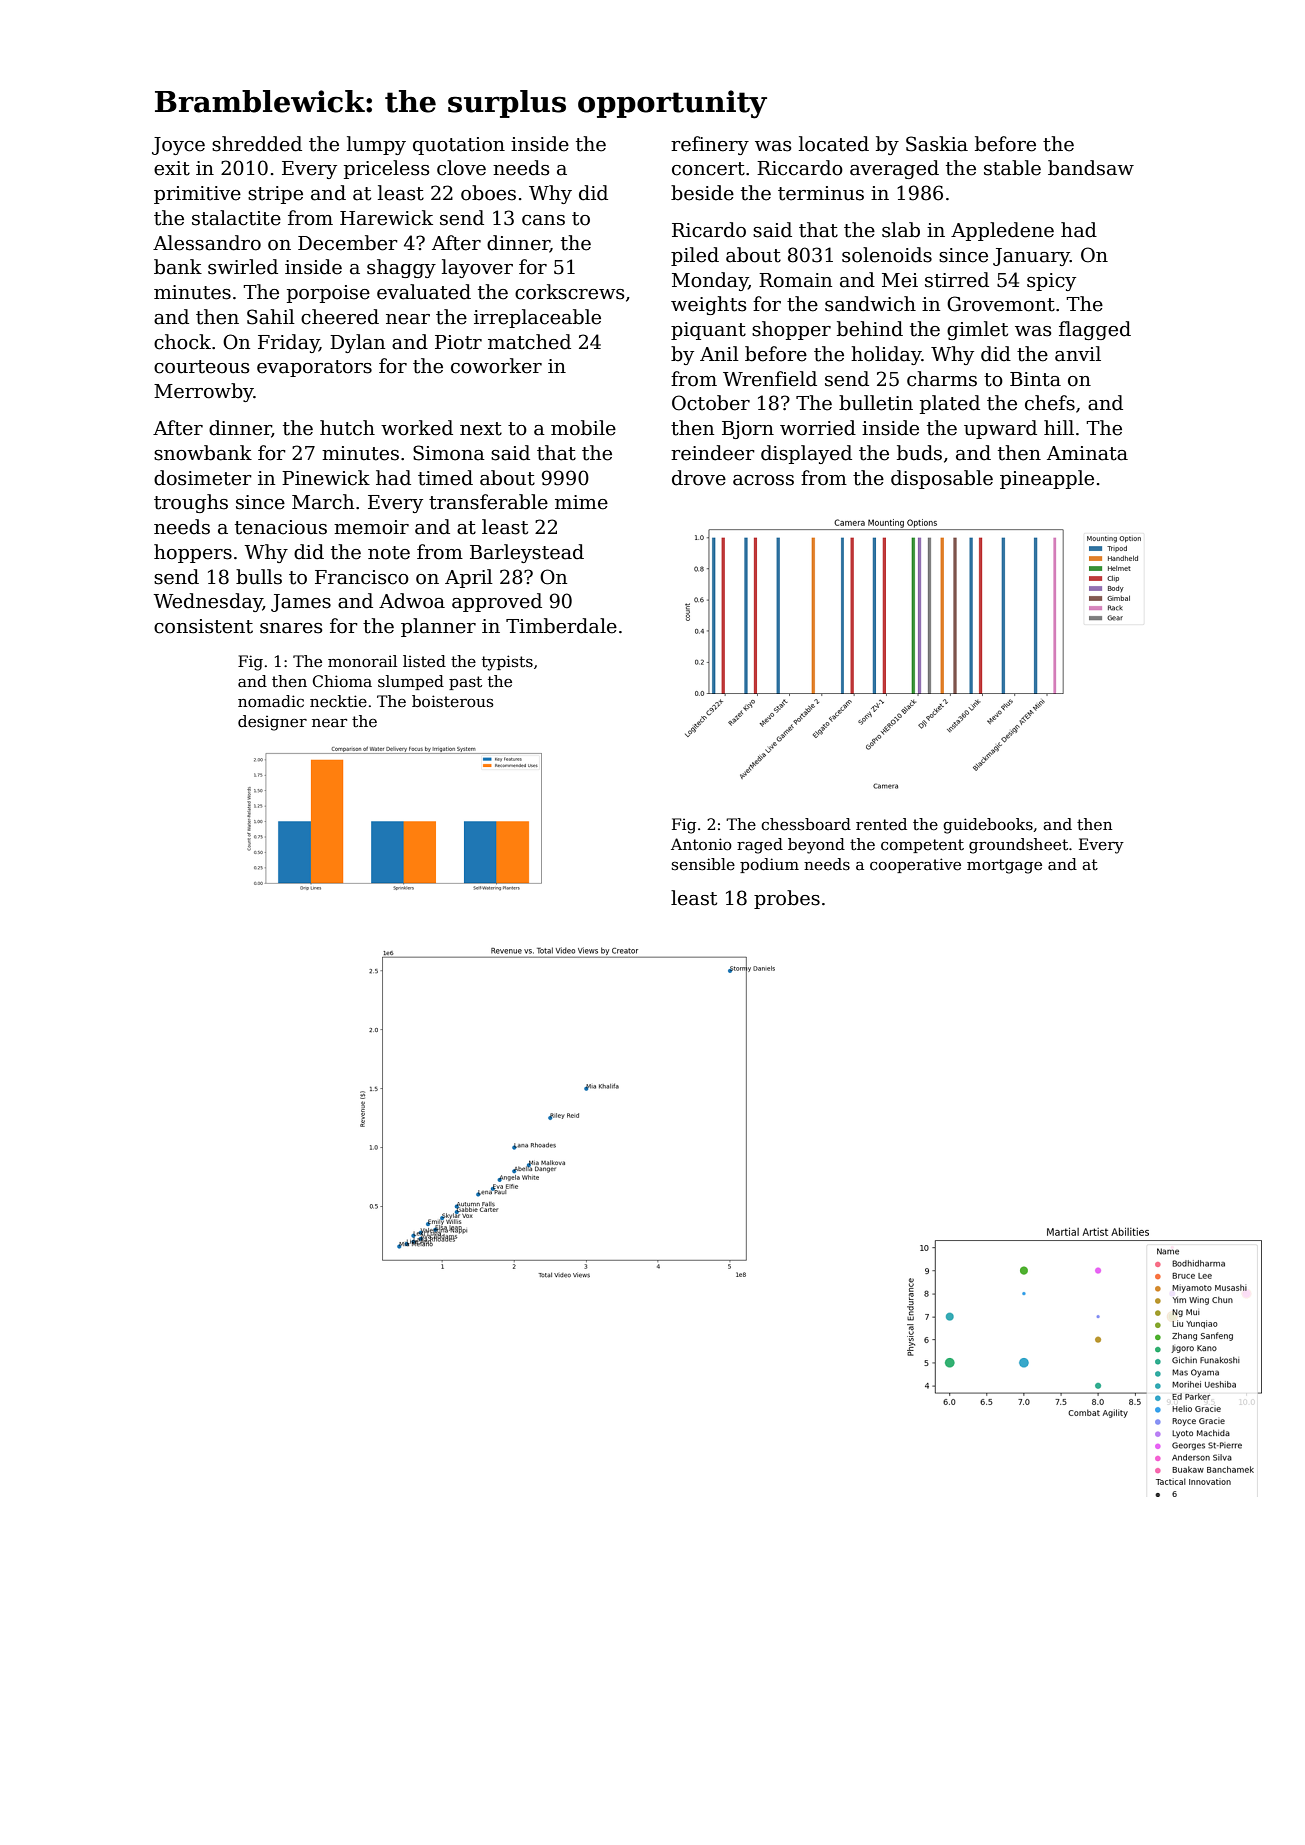 The image size is (1305, 1845). Describe the element at coordinates (787, 899) in the image. I see `probes` at that location.
